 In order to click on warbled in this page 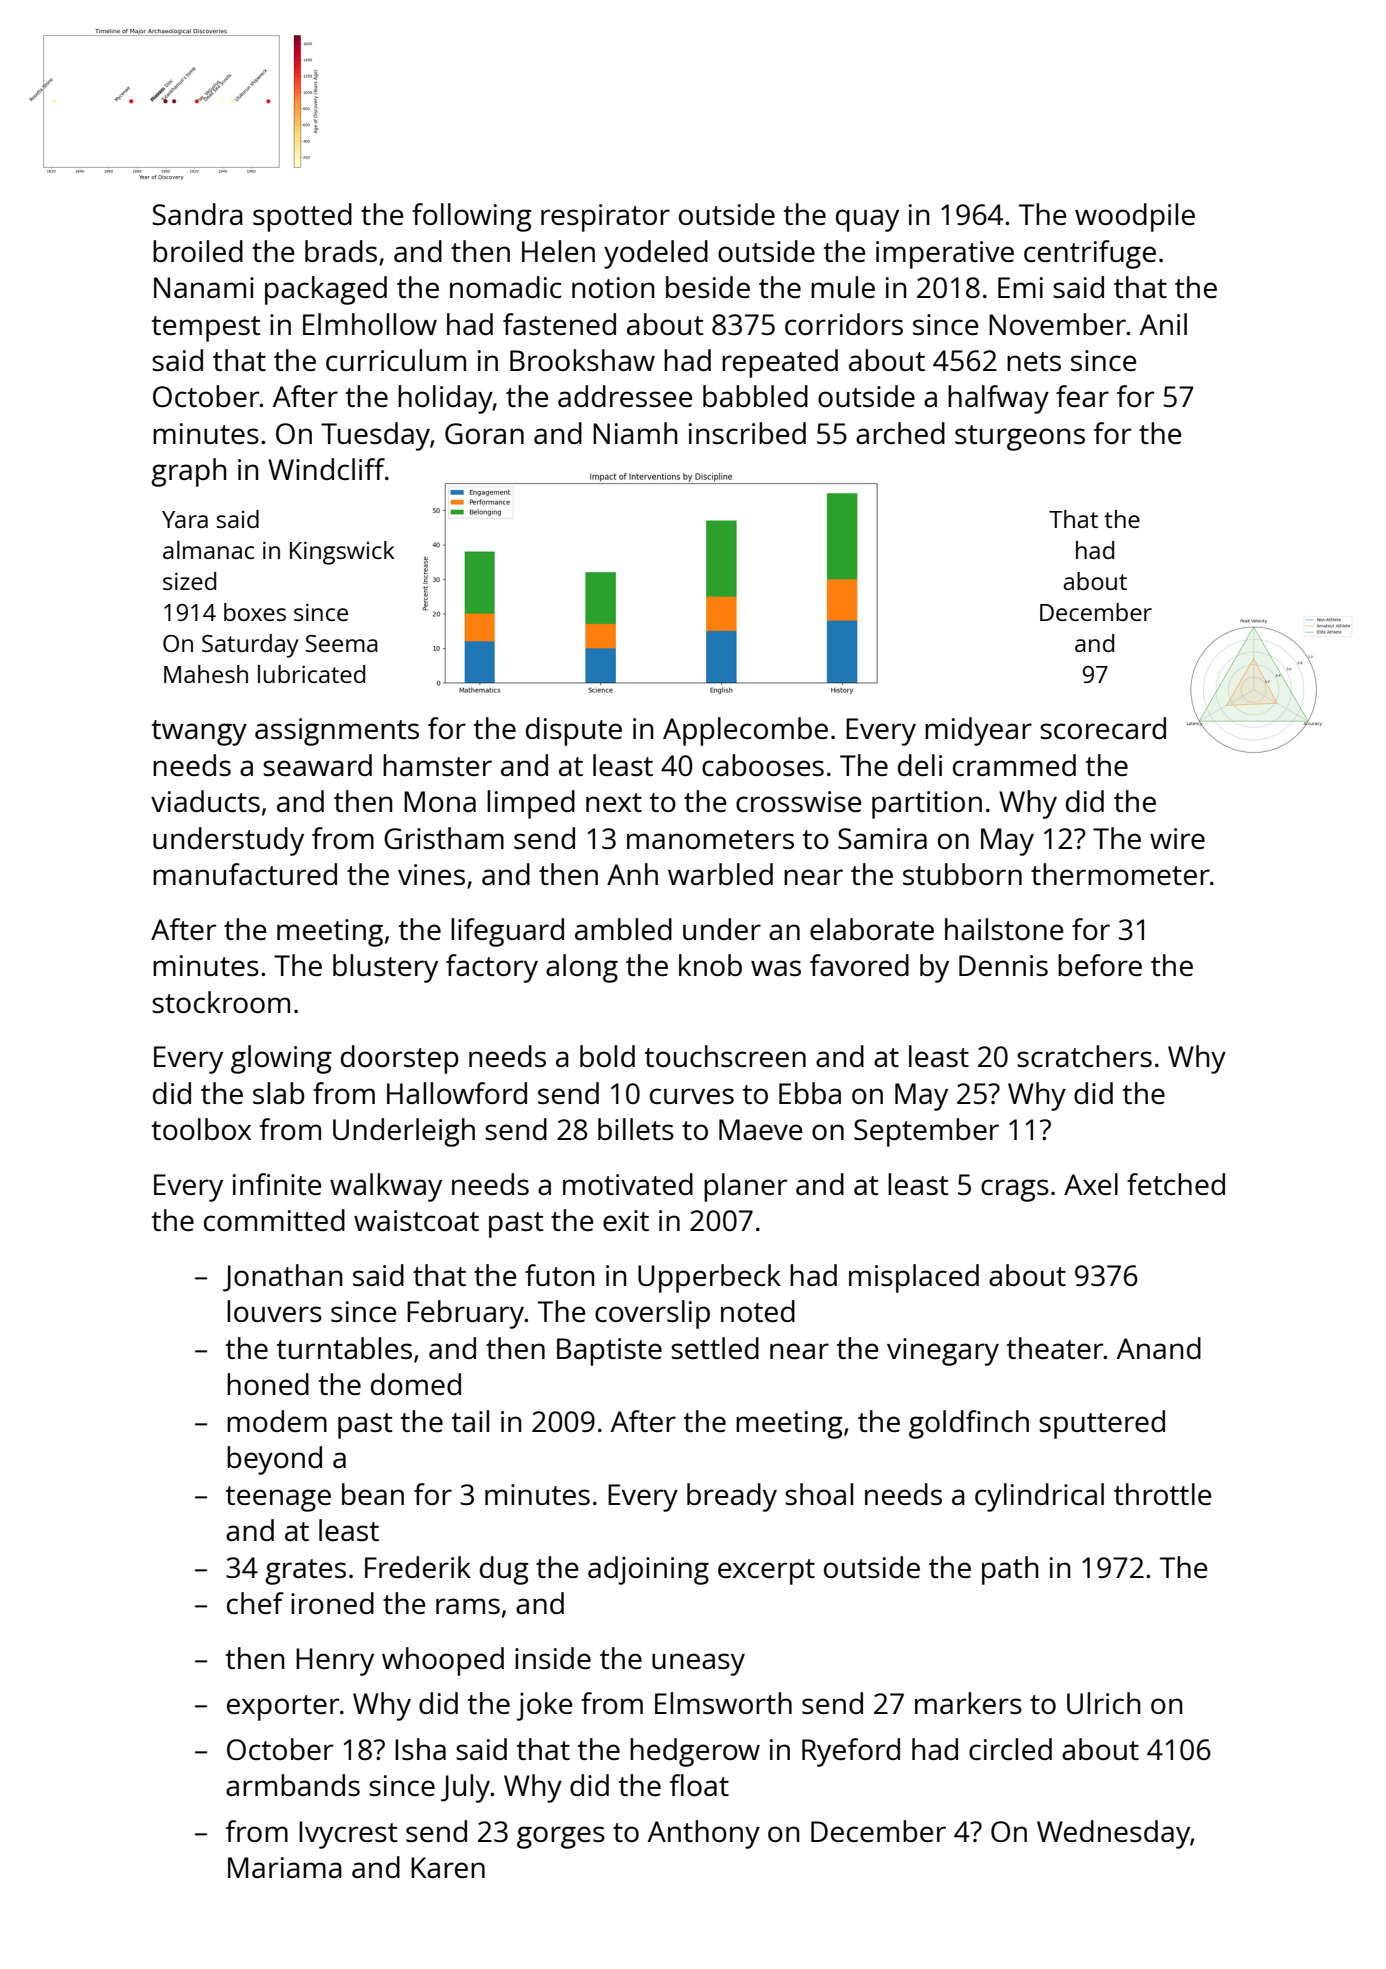, I will do `click(720, 874)`.
